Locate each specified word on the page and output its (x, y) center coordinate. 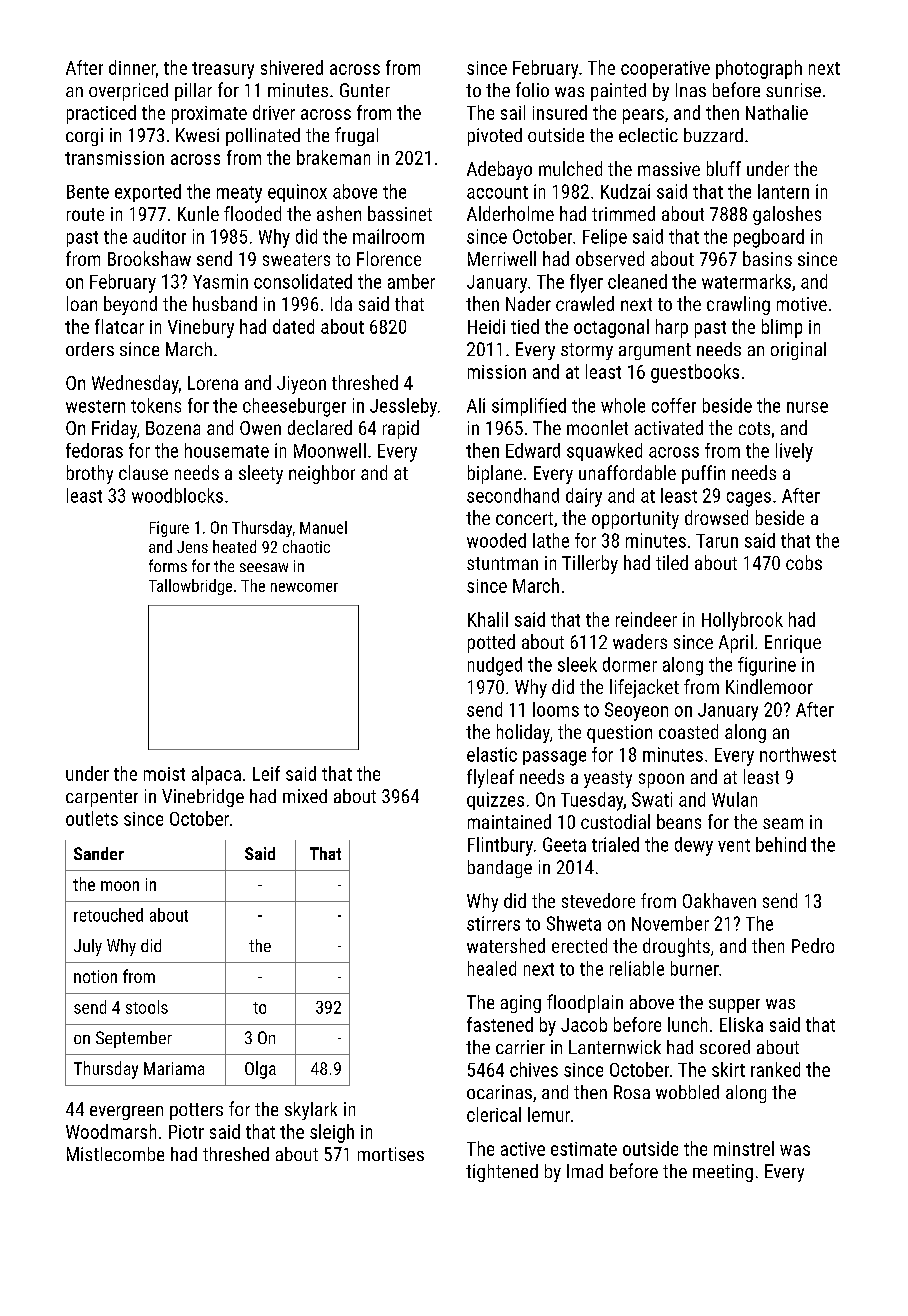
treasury (223, 70)
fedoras (94, 450)
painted (618, 92)
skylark (311, 1111)
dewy (694, 846)
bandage (500, 869)
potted (491, 643)
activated (669, 427)
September (134, 1039)
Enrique (793, 644)
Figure (169, 529)
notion (95, 976)
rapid (401, 429)
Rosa (632, 1092)
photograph (759, 69)
